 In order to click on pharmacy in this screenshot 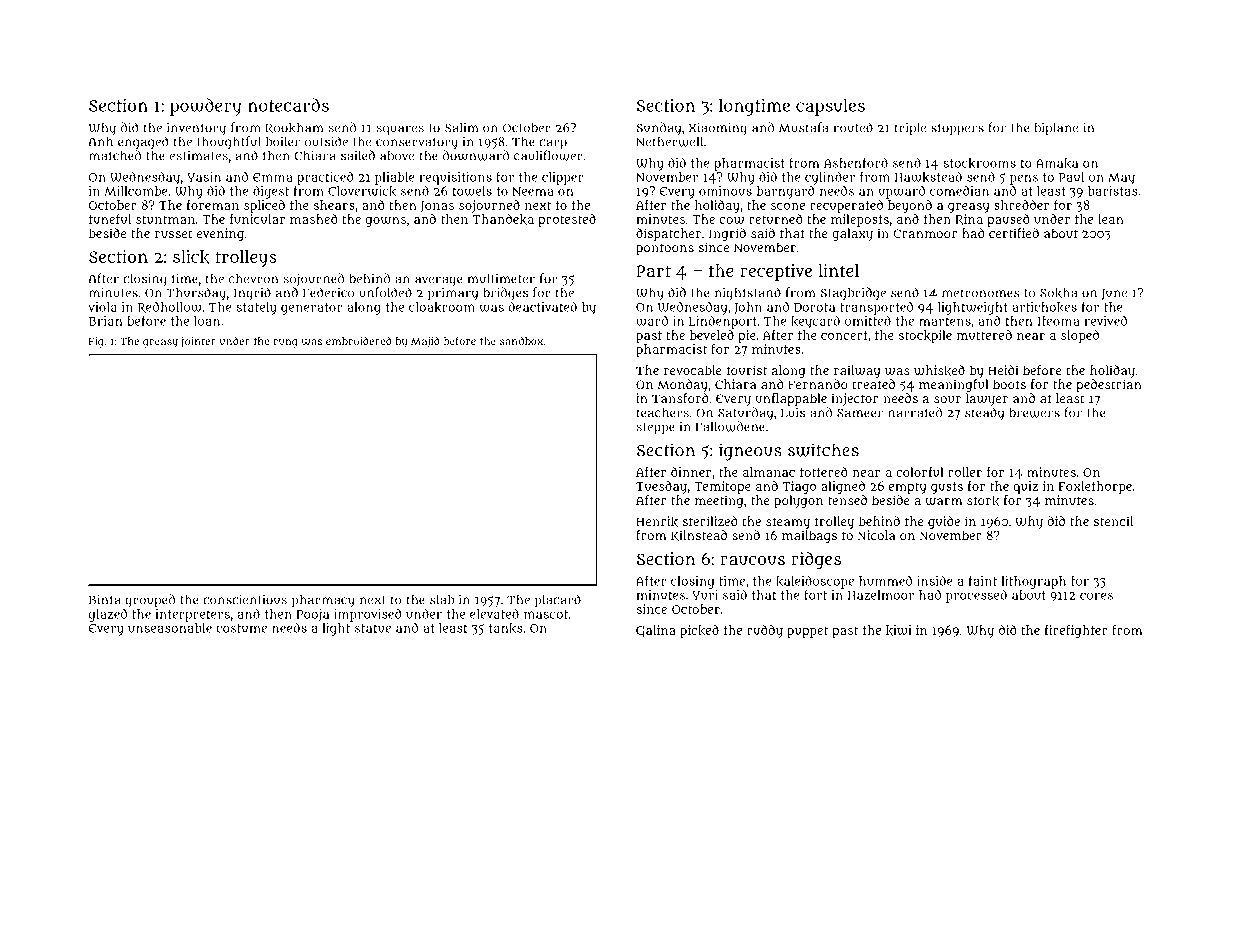, I will do `click(323, 601)`.
